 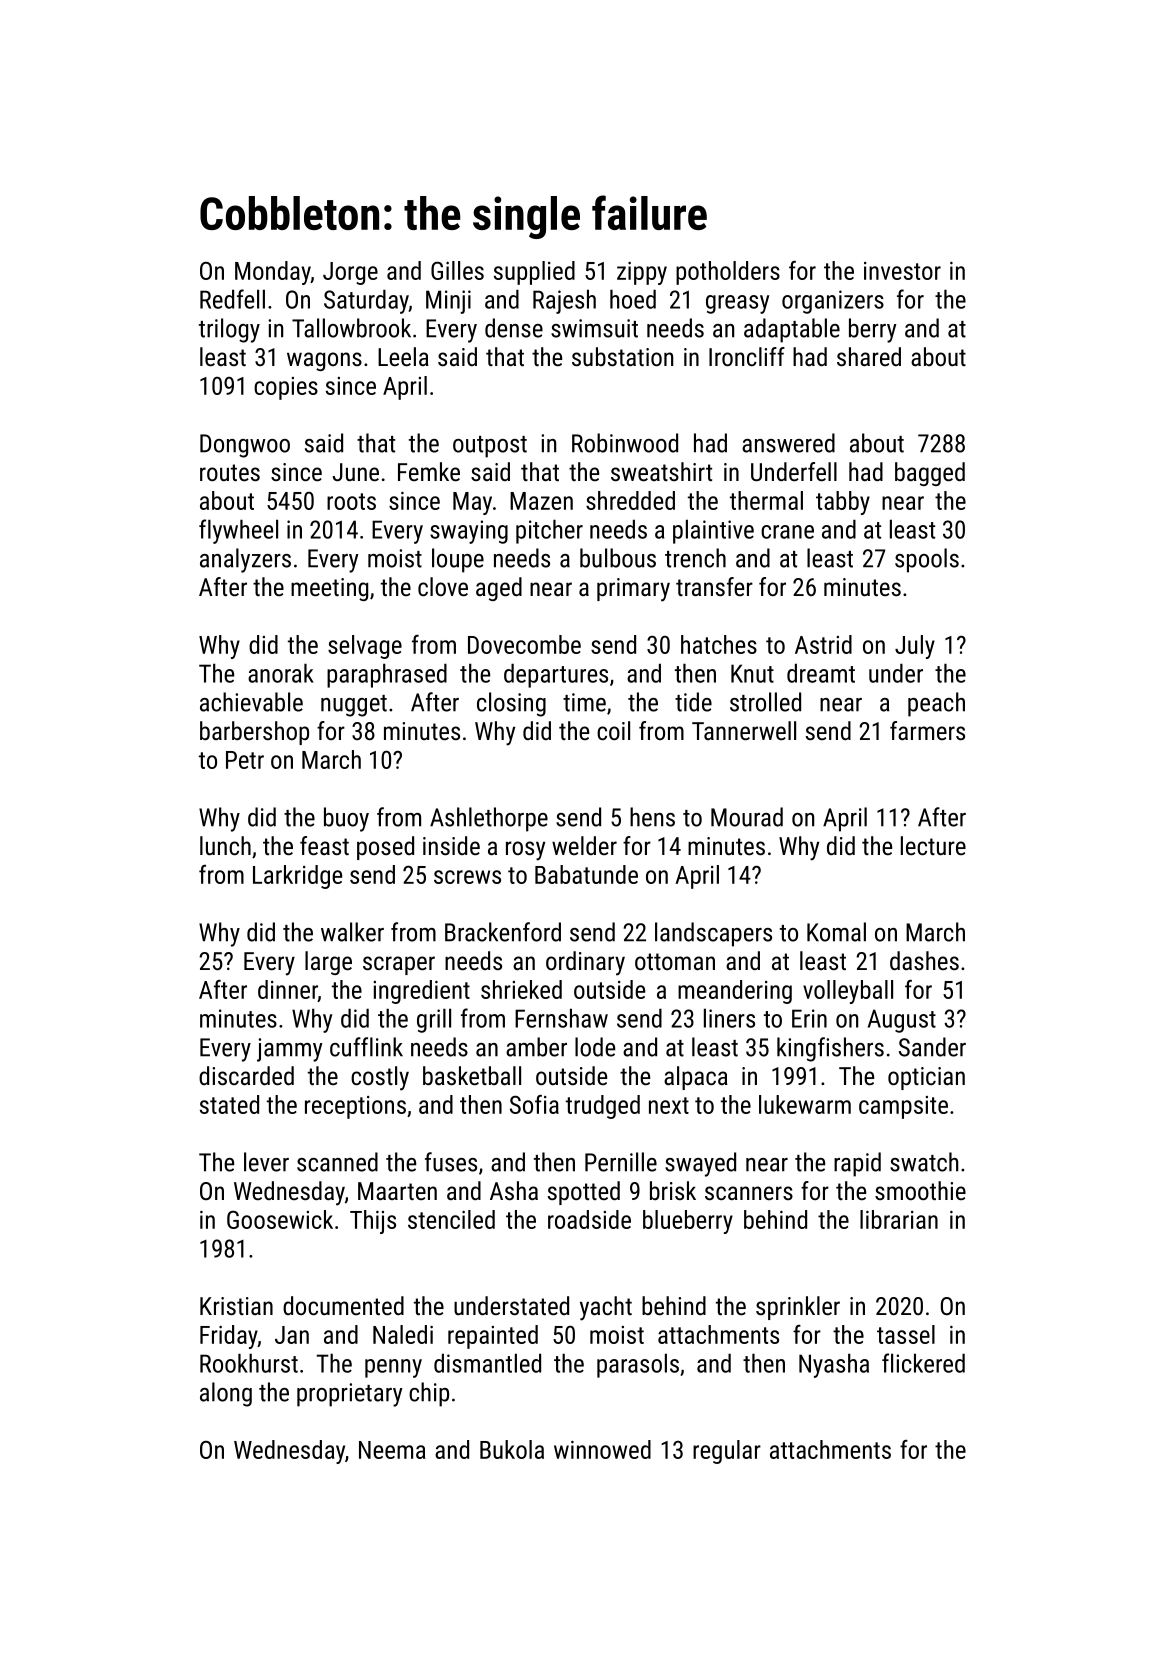 What do you see at coordinates (236, 1306) in the screenshot?
I see `Kristian` at bounding box center [236, 1306].
